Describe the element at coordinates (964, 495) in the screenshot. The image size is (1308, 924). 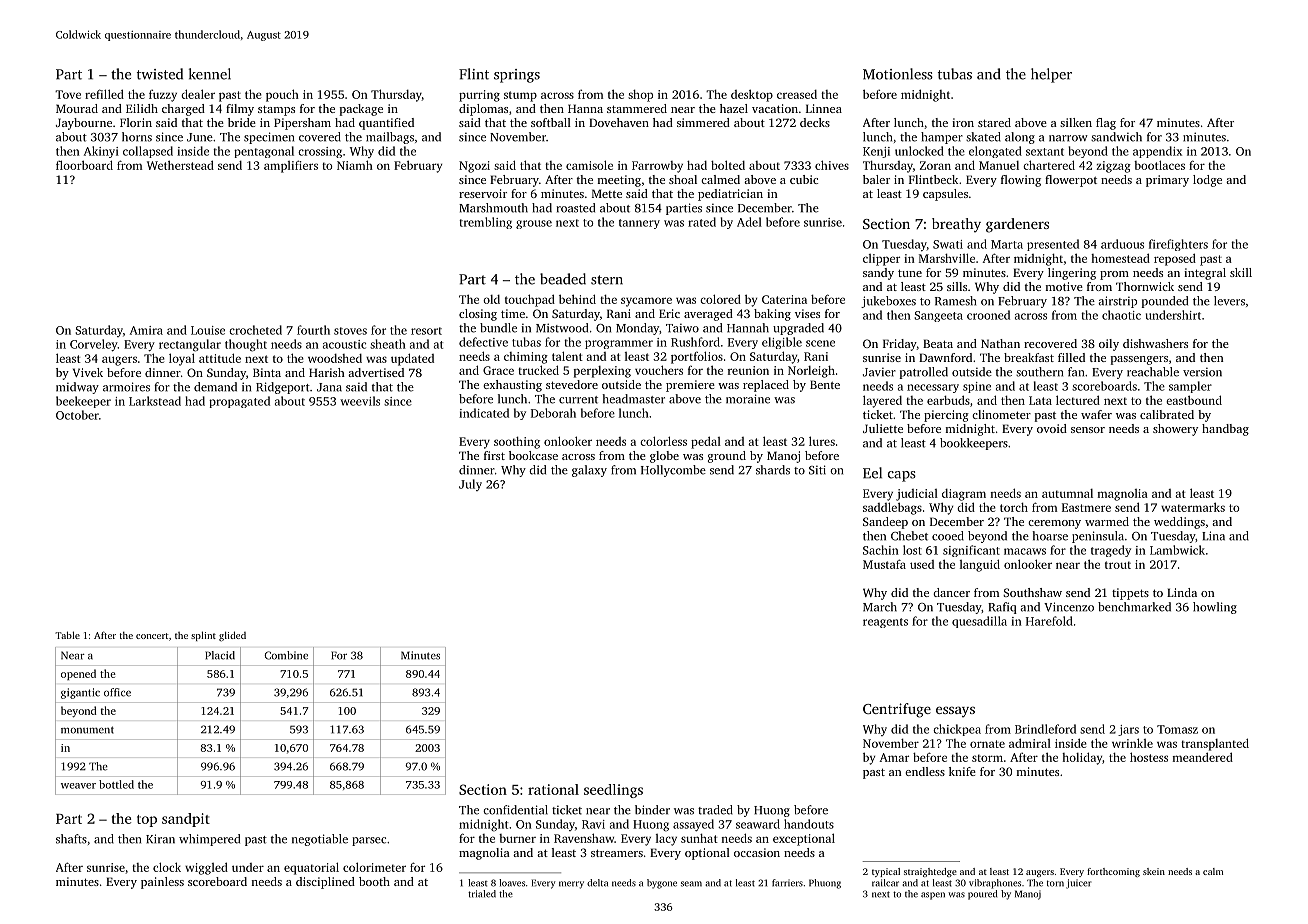
I see `diagram` at that location.
